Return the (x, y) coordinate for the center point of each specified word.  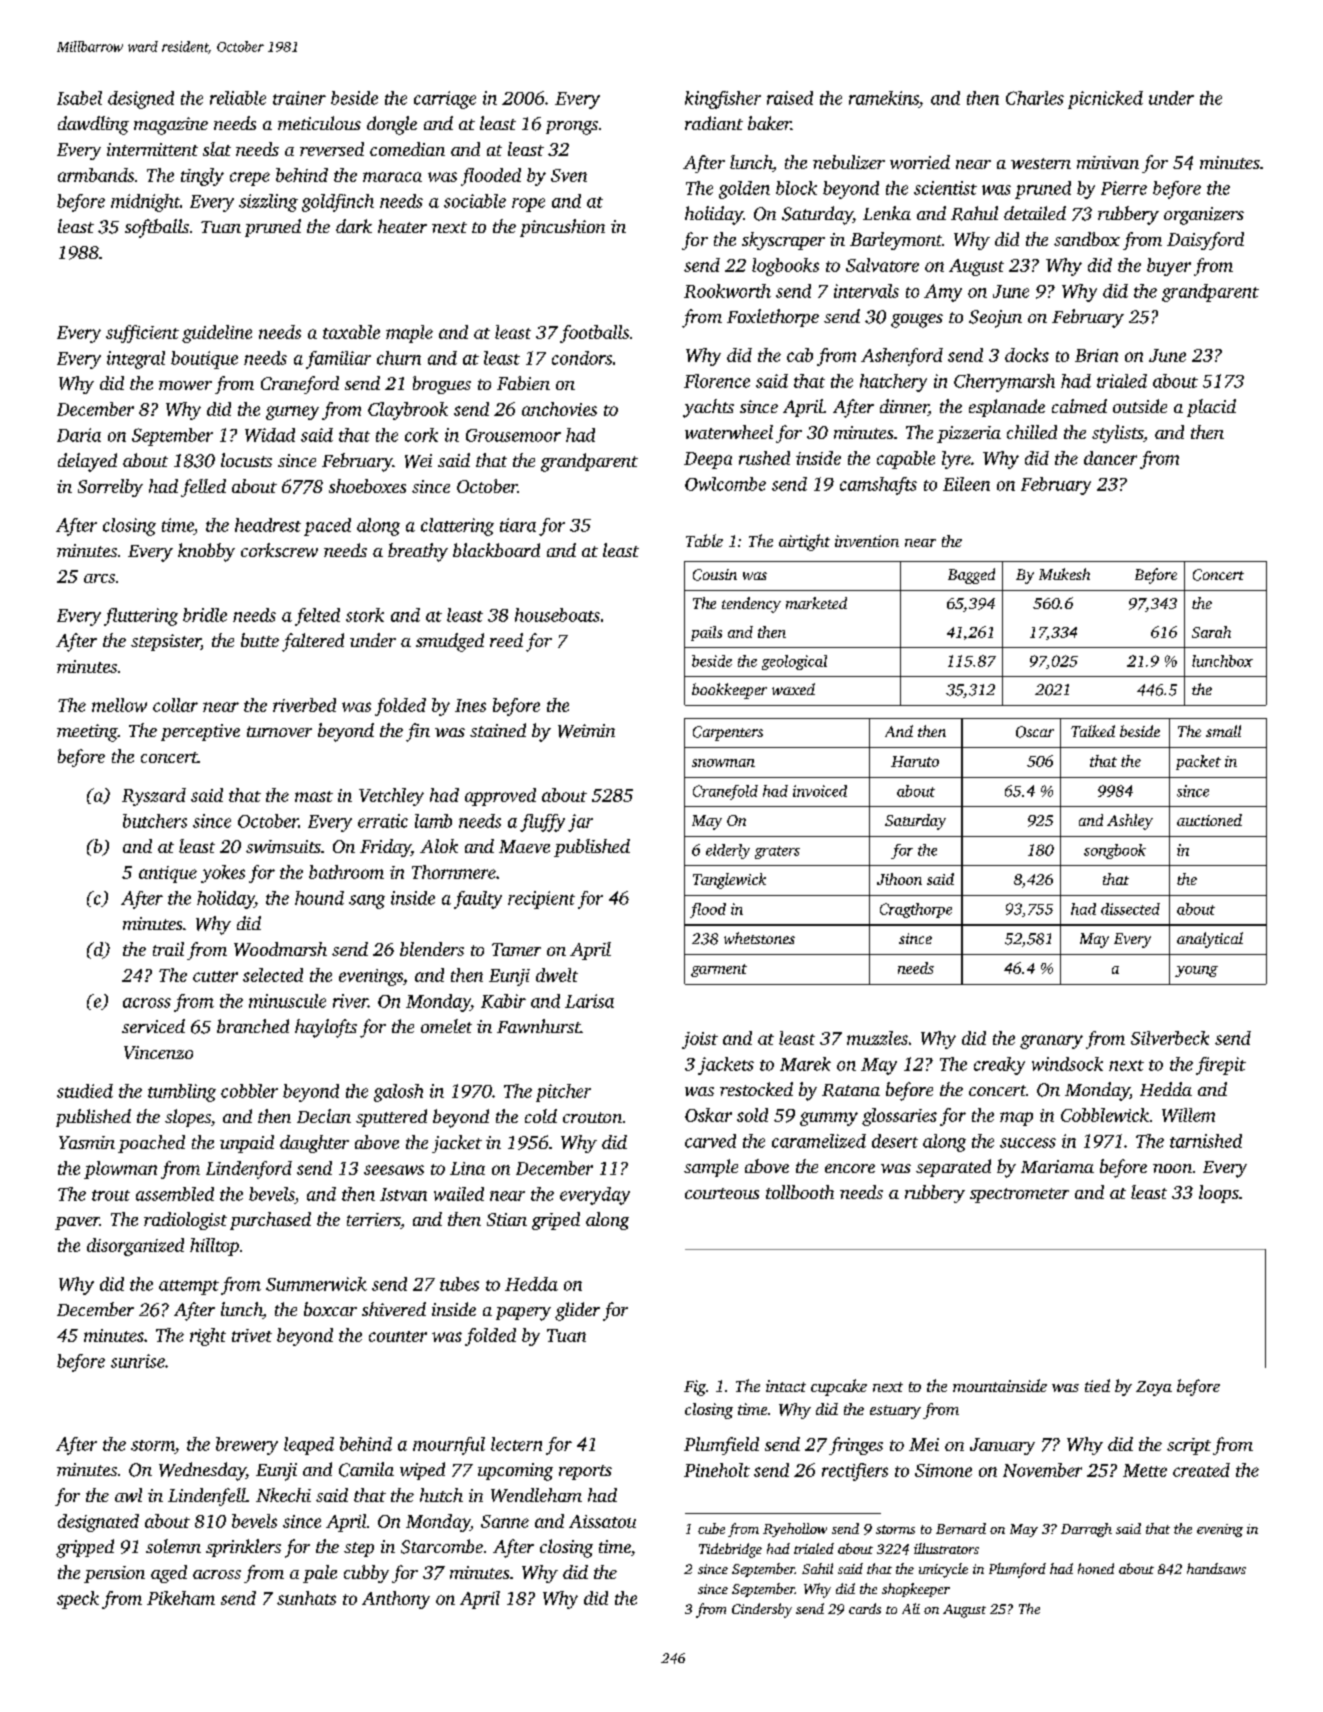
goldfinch (338, 203)
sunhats (306, 1598)
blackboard (496, 550)
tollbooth (800, 1192)
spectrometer (1019, 1195)
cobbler (249, 1091)
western (1041, 163)
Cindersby (762, 1610)
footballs (594, 334)
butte (260, 640)
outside (1140, 406)
